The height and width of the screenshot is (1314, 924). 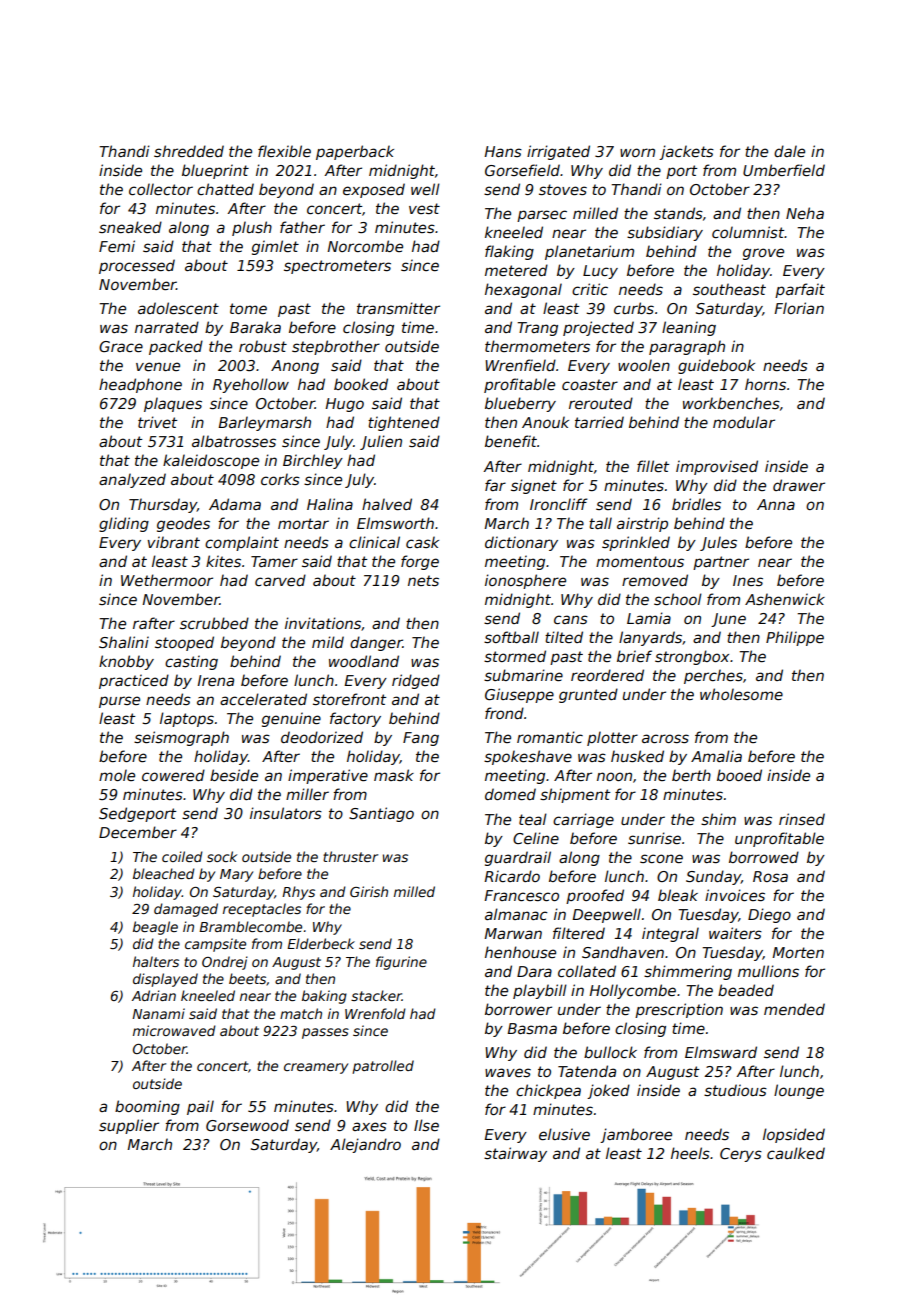 I want to click on school, so click(x=678, y=599).
